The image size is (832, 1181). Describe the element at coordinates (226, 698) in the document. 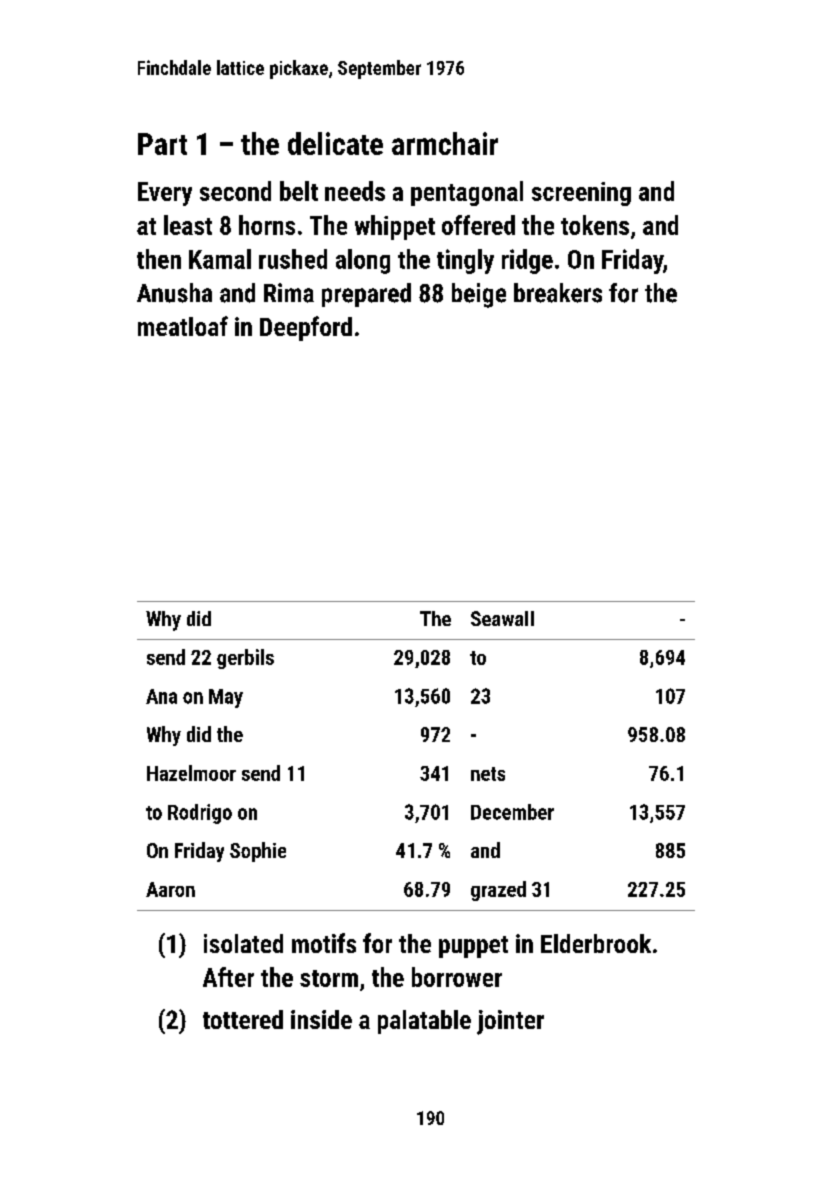

I see `May` at that location.
